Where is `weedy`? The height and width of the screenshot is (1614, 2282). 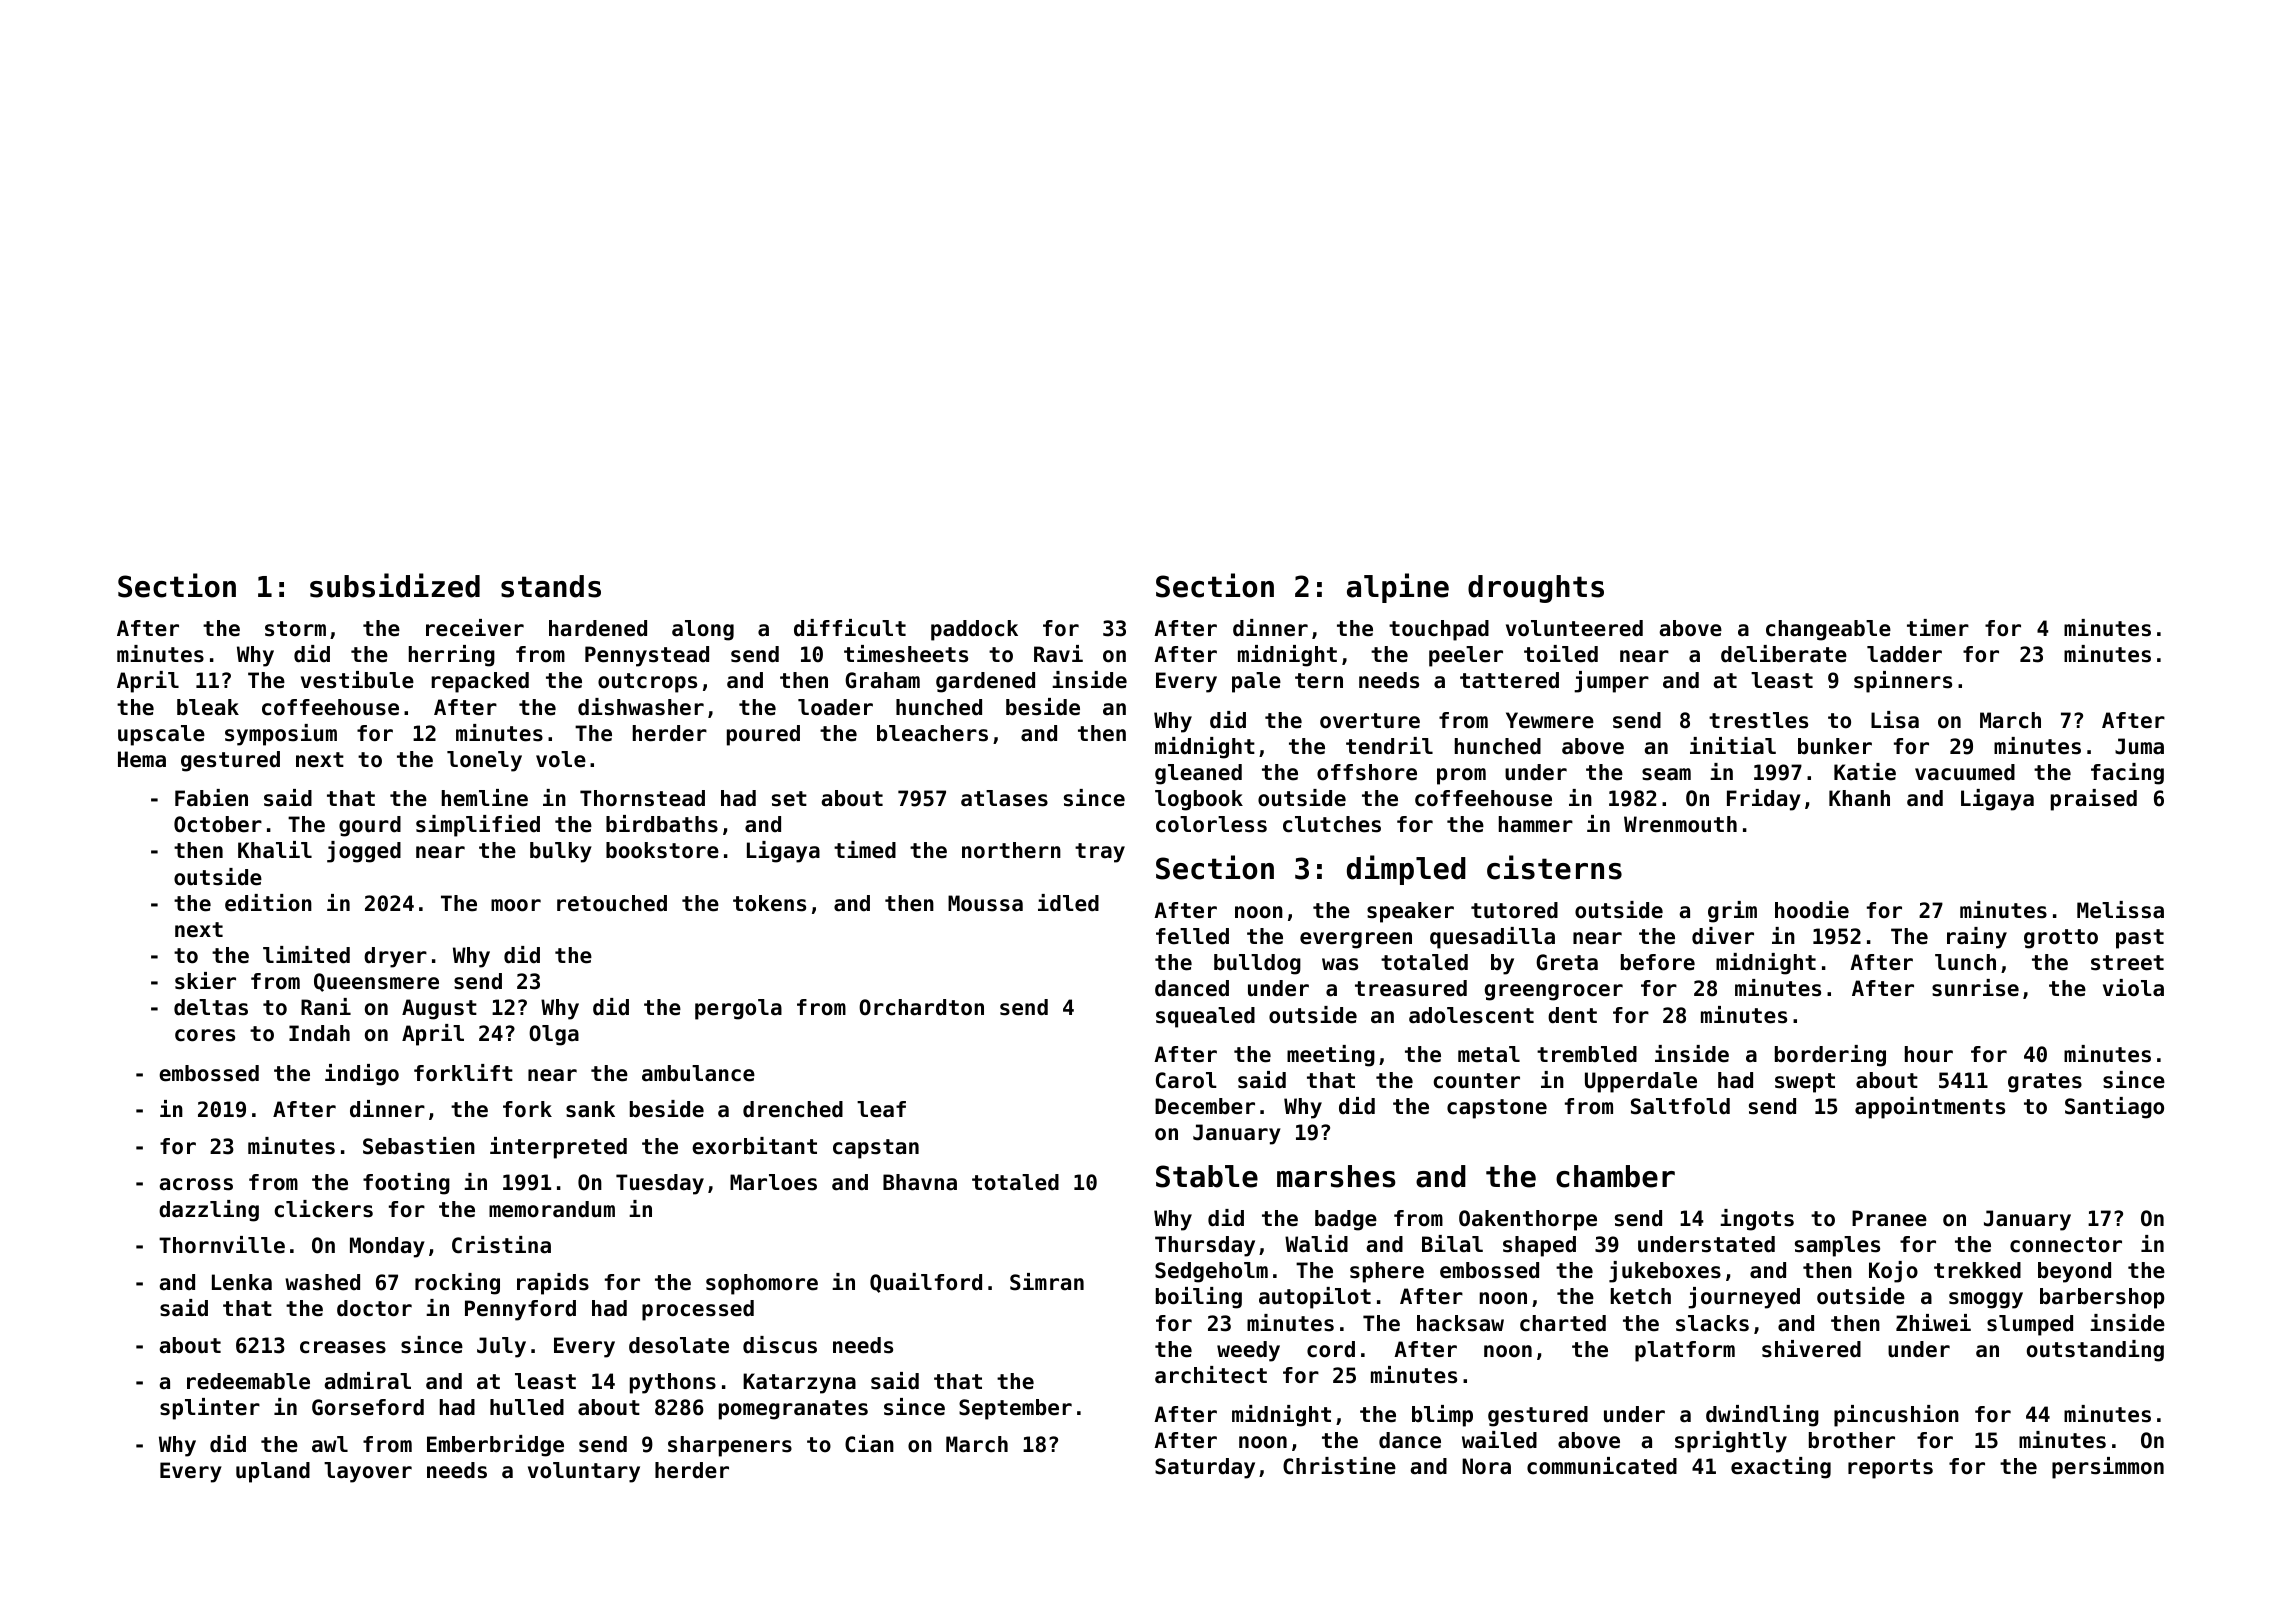
weedy is located at coordinates (1248, 1351).
